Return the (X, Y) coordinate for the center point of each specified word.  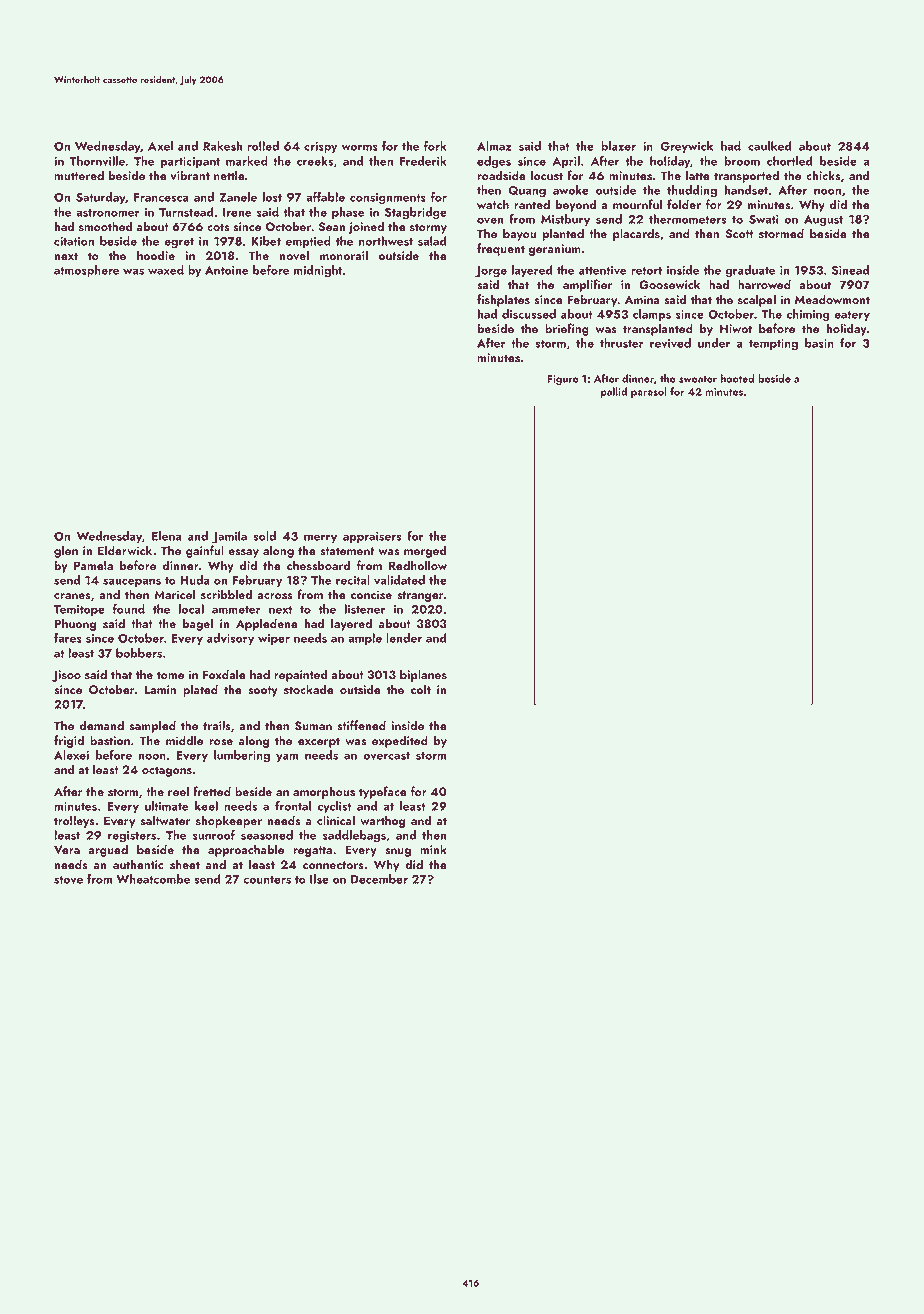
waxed (166, 270)
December (379, 879)
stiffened (361, 725)
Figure (562, 380)
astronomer (108, 213)
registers (132, 837)
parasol (649, 392)
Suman (313, 726)
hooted (737, 378)
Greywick (686, 147)
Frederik (423, 161)
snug (398, 852)
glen (66, 551)
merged (425, 551)
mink (433, 849)
